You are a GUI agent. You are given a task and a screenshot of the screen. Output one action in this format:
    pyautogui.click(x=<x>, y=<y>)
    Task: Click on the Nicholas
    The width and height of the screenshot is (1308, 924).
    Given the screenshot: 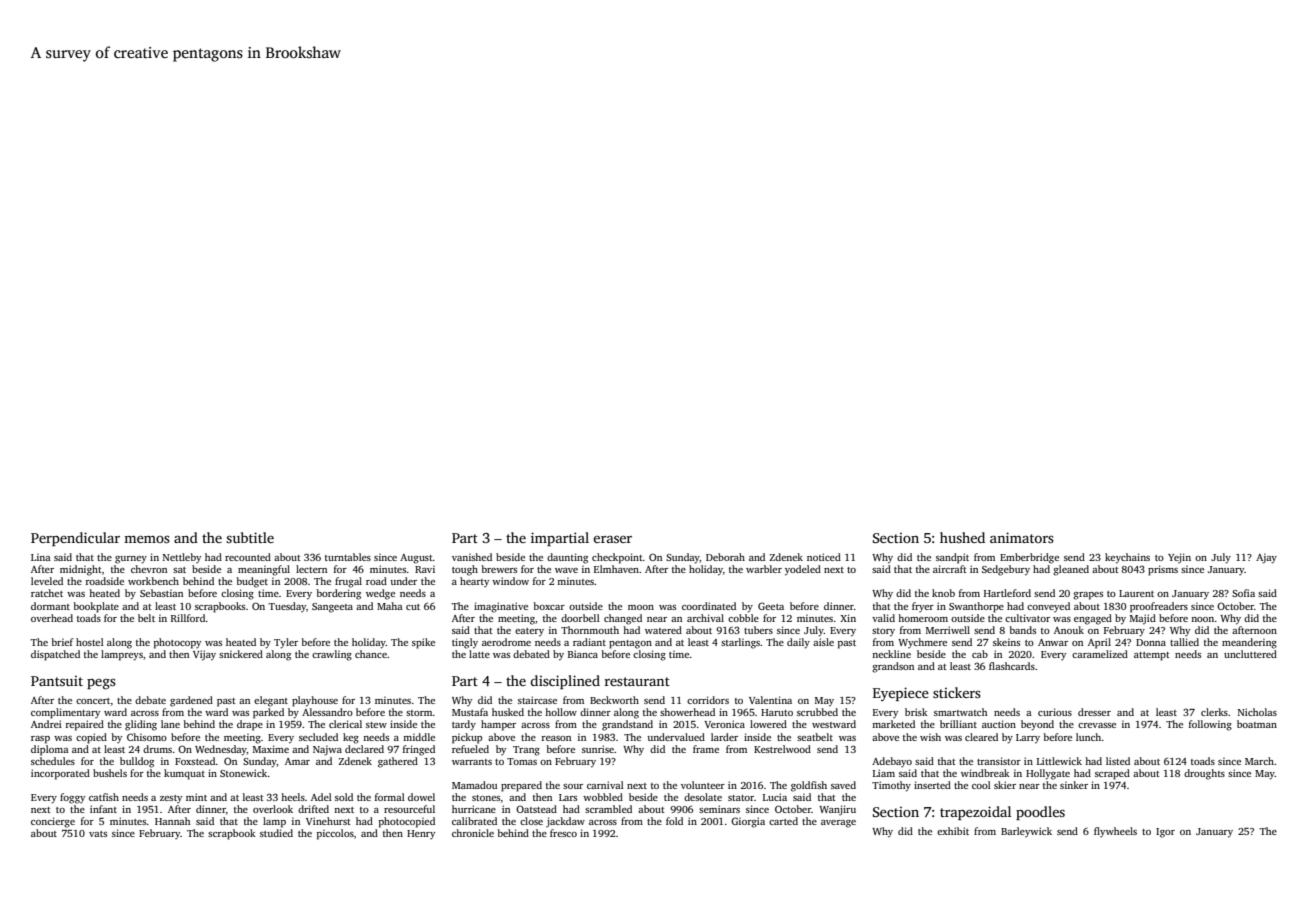 What is the action you would take?
    pyautogui.click(x=1257, y=712)
